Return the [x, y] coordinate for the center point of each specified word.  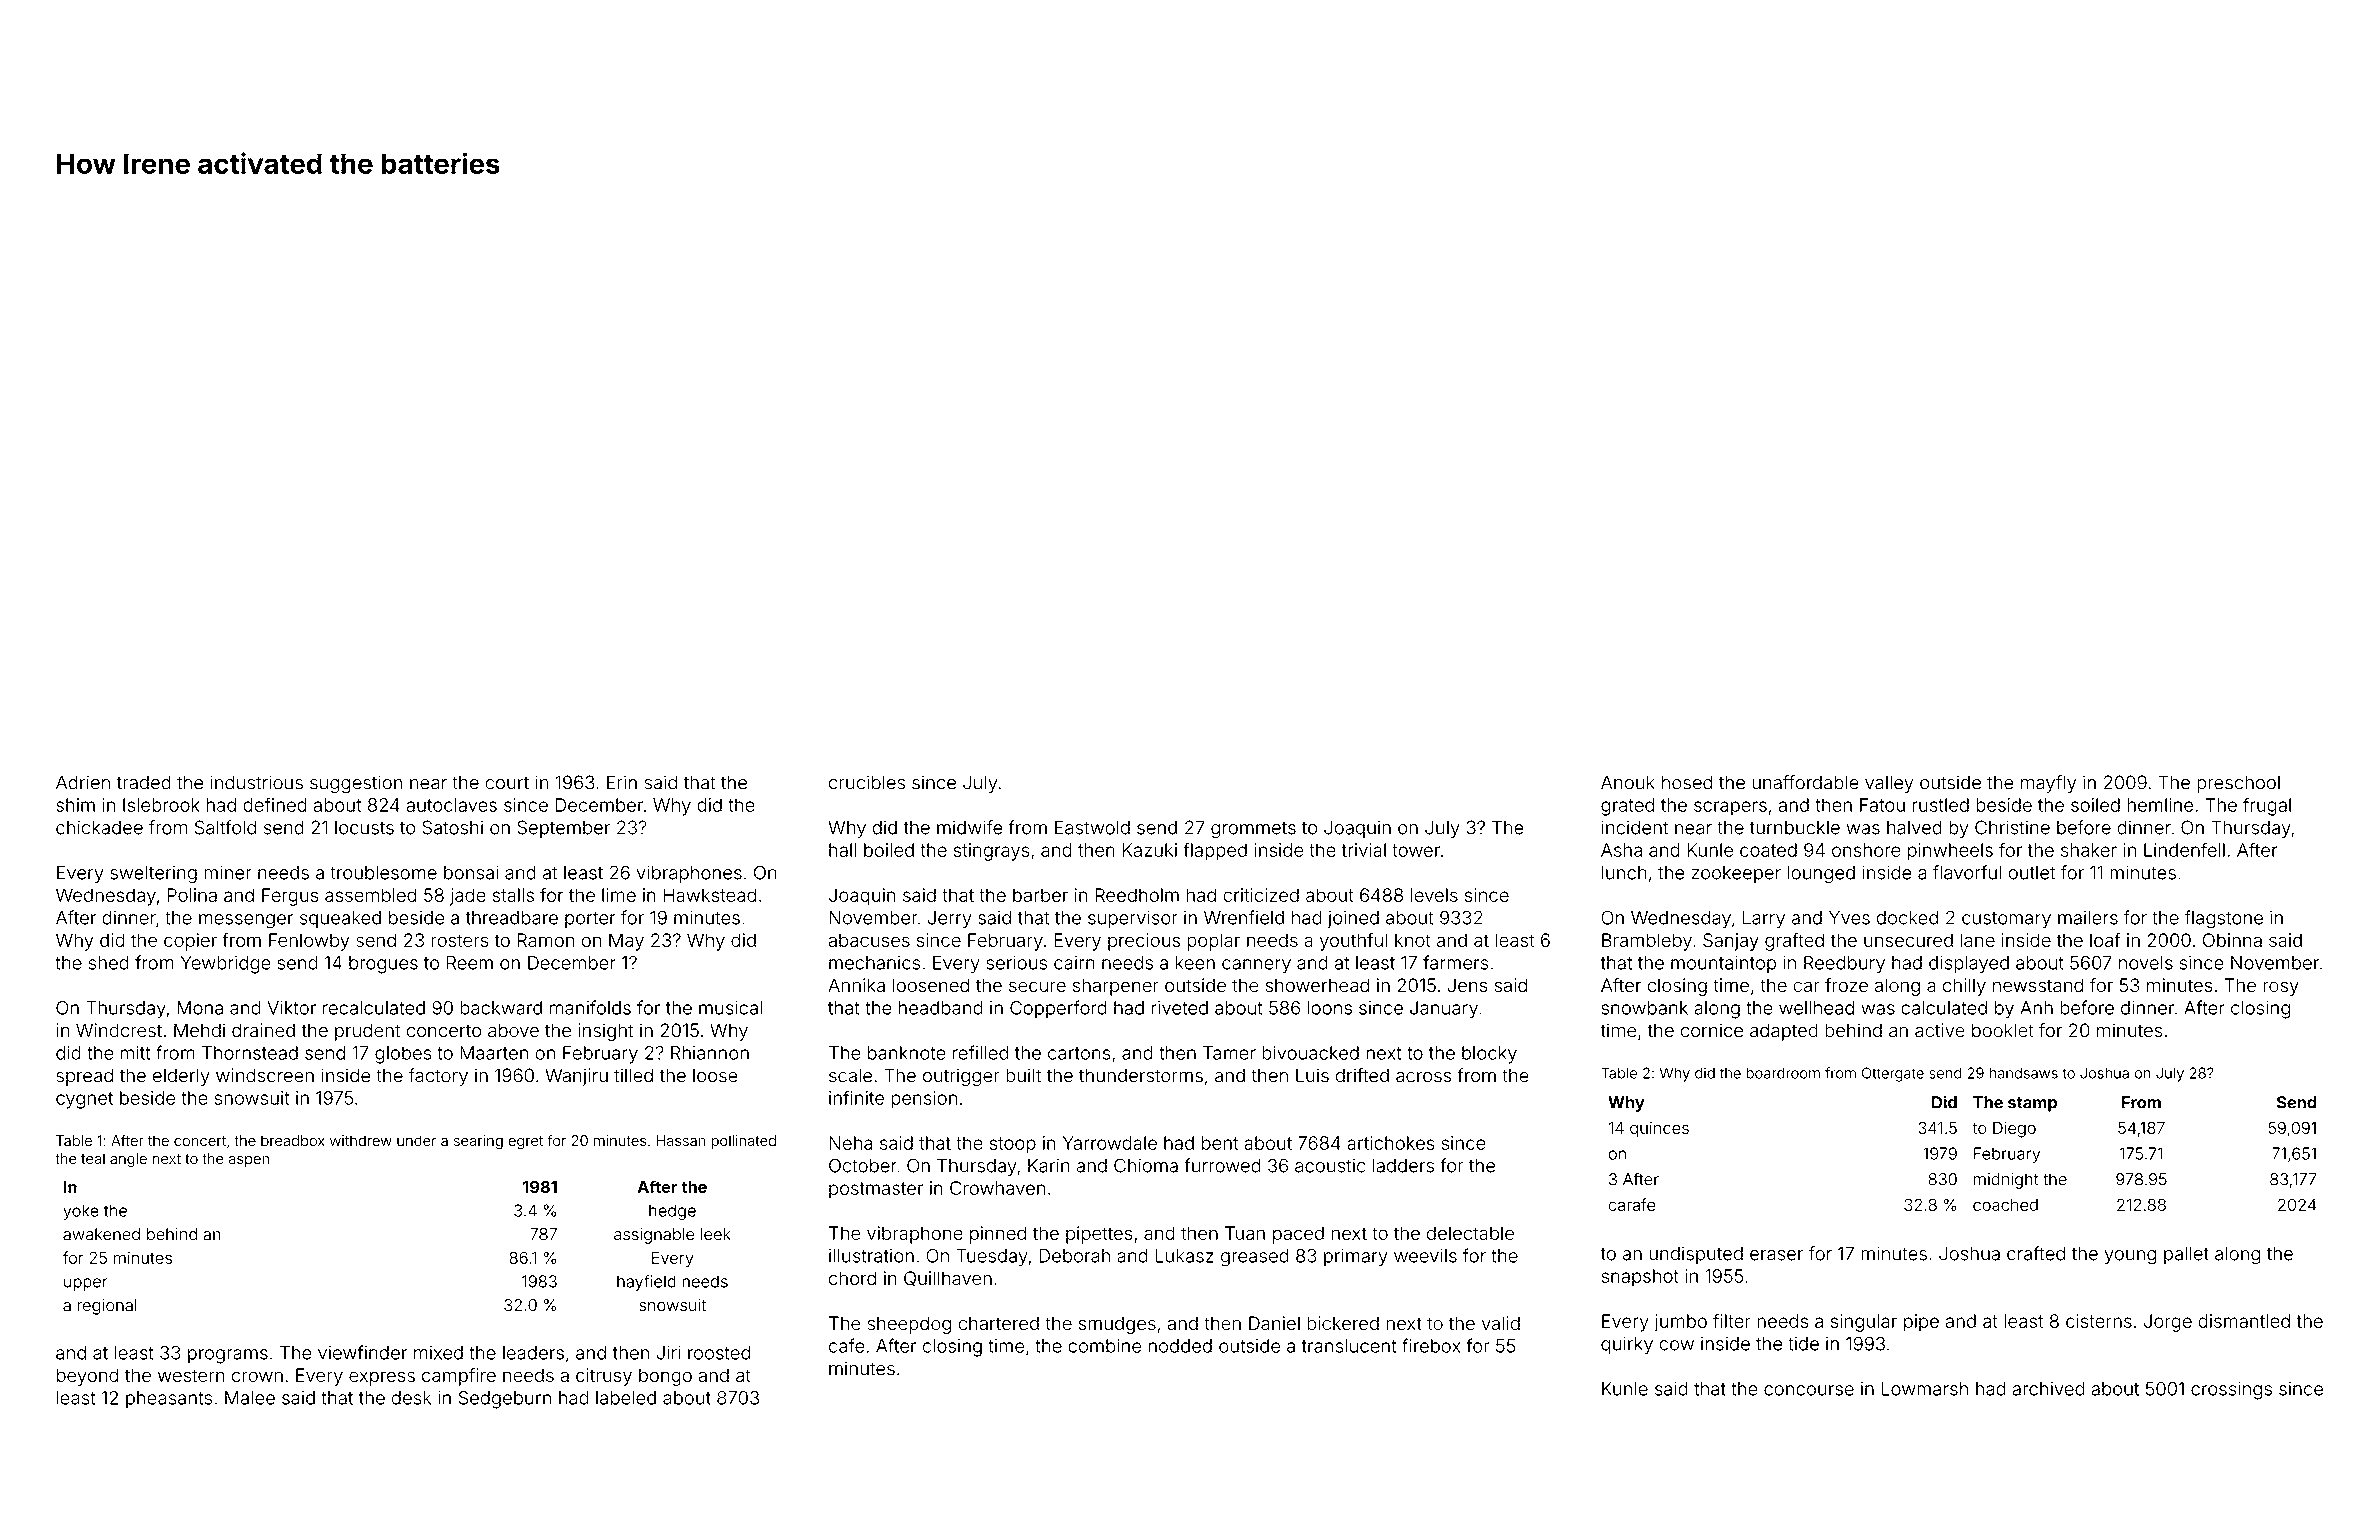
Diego [2014, 1130]
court [507, 783]
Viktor [291, 1008]
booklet [2003, 1030]
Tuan [1245, 1233]
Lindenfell [2184, 849]
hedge [672, 1212]
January [1444, 1010]
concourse [1809, 1390]
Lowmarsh [1925, 1389]
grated [1627, 807]
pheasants [169, 1399]
